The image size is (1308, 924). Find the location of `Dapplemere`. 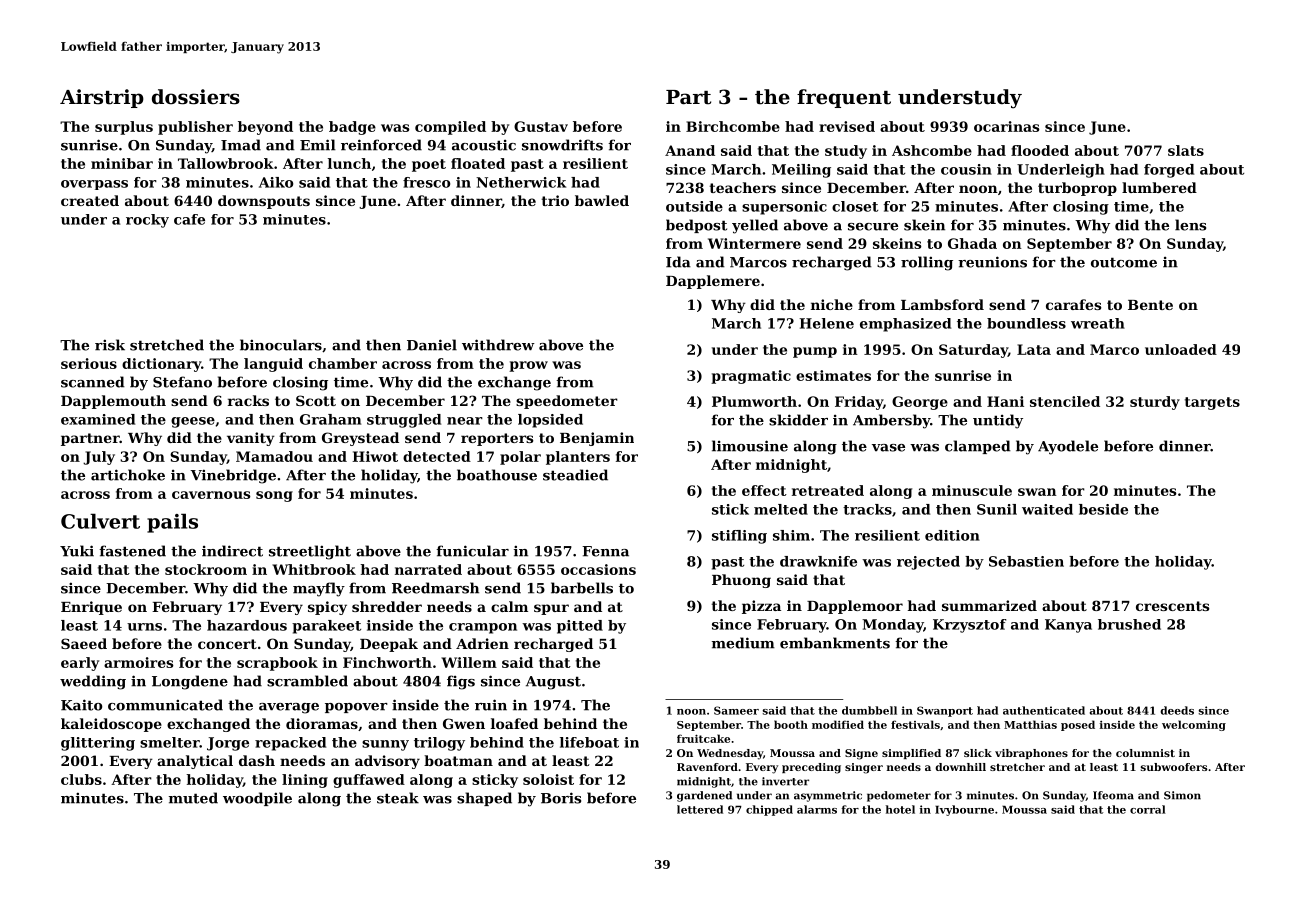

Dapplemere is located at coordinates (713, 282).
